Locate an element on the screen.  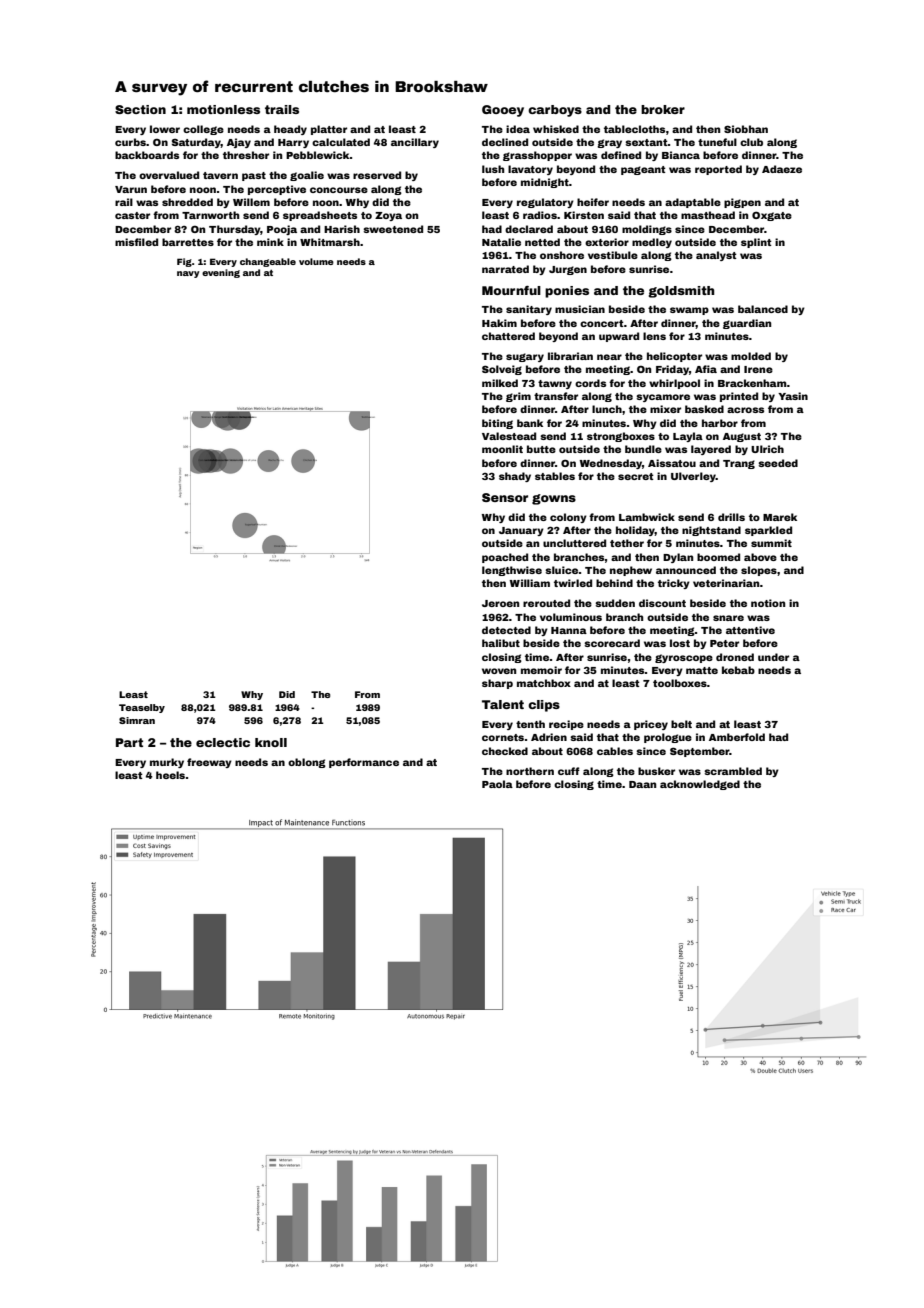
broker is located at coordinates (663, 109).
